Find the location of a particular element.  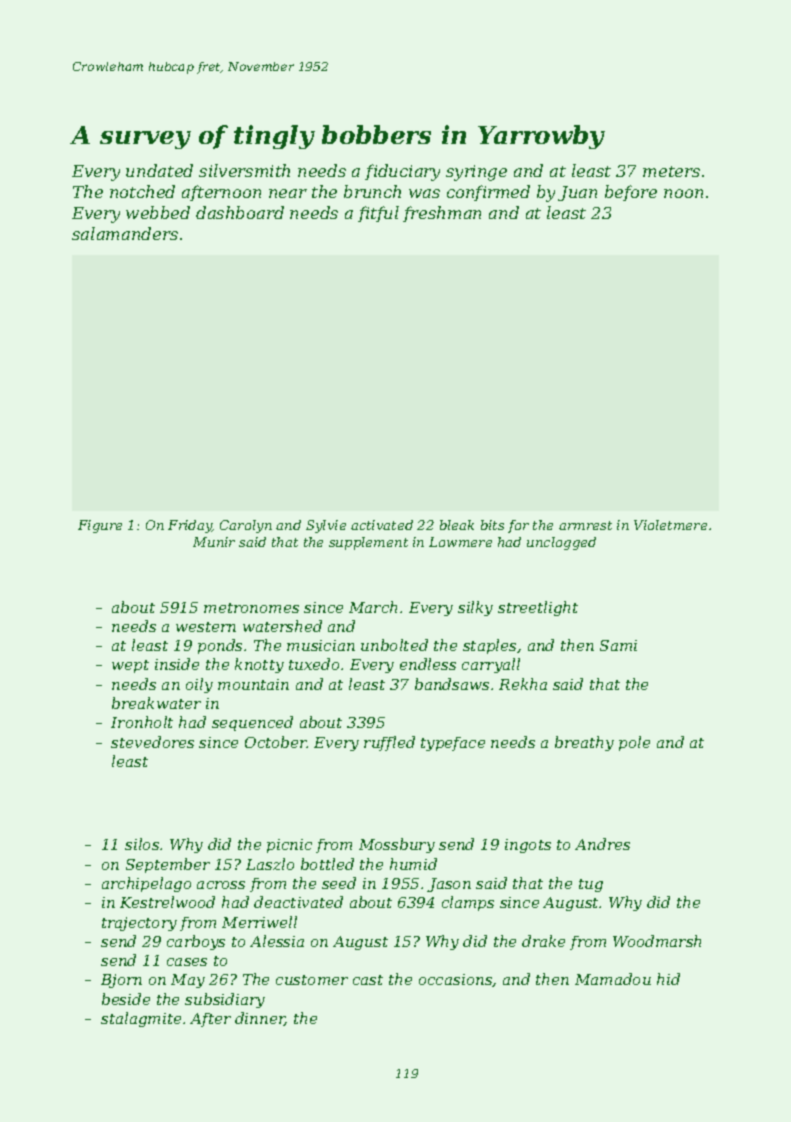

October is located at coordinates (276, 742).
